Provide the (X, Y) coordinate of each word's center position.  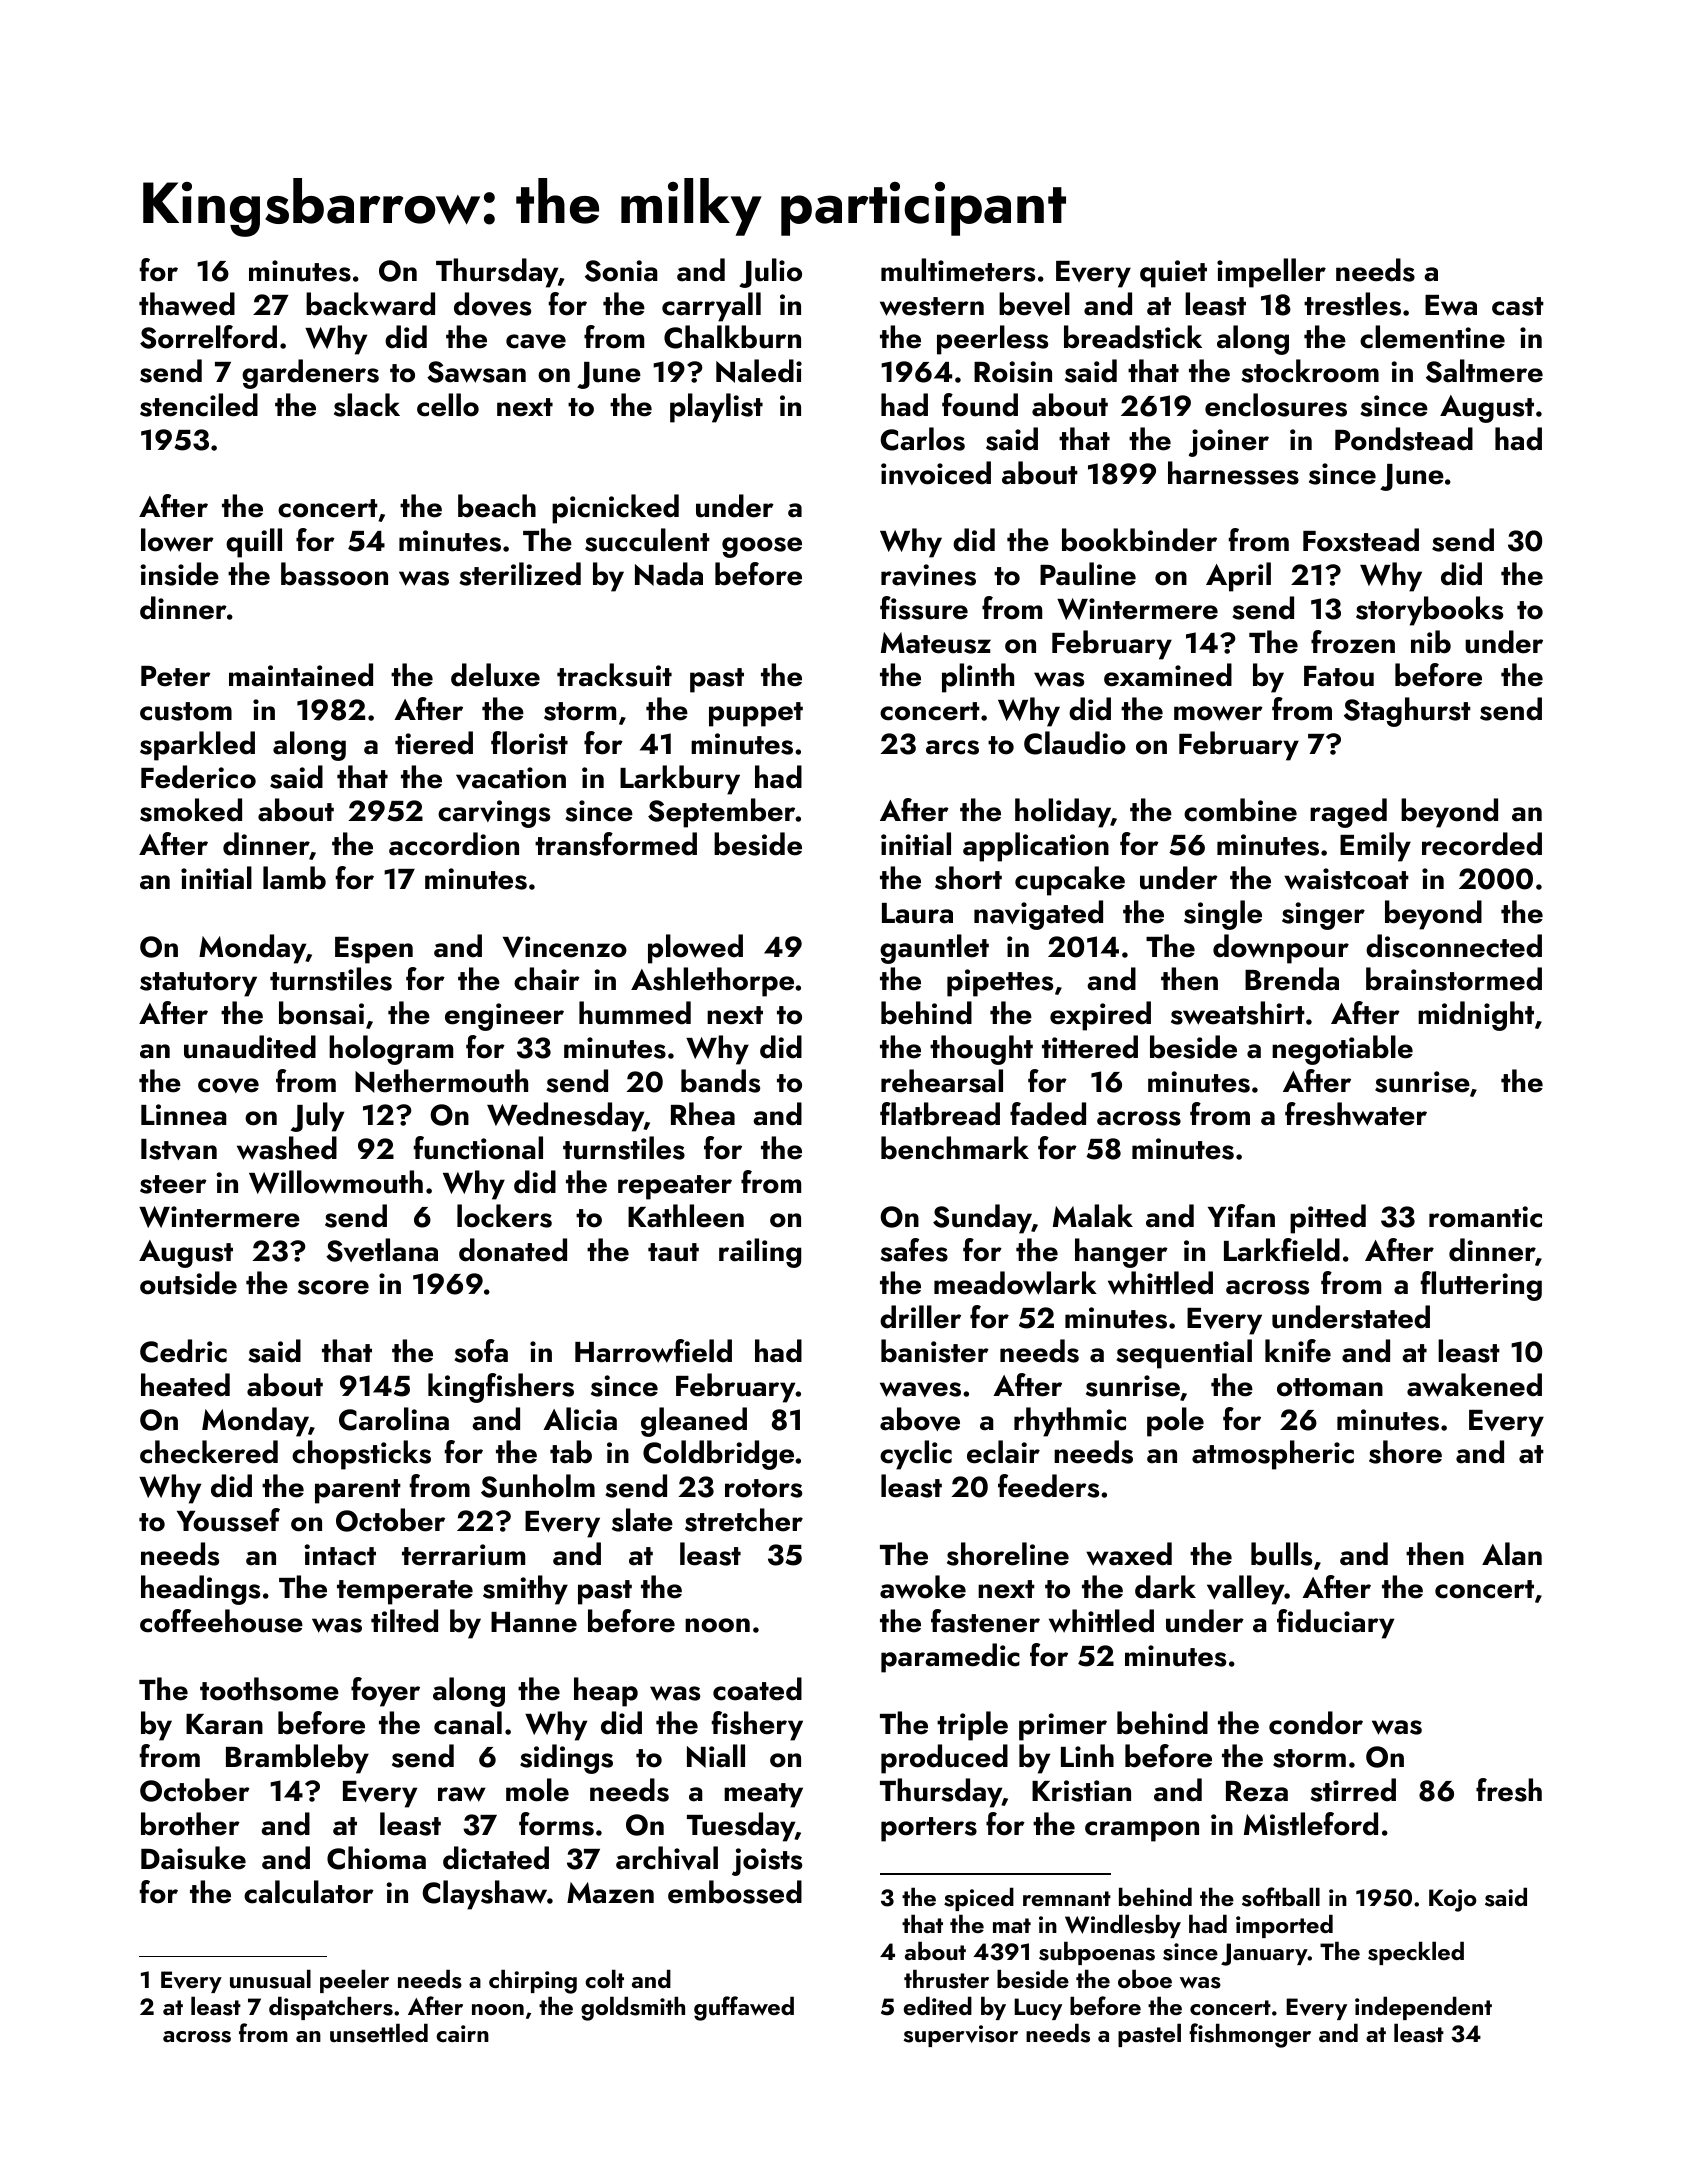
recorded (1482, 844)
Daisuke (193, 1858)
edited (938, 2005)
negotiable (1342, 1050)
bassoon (334, 574)
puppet (756, 714)
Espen (374, 950)
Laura (917, 913)
